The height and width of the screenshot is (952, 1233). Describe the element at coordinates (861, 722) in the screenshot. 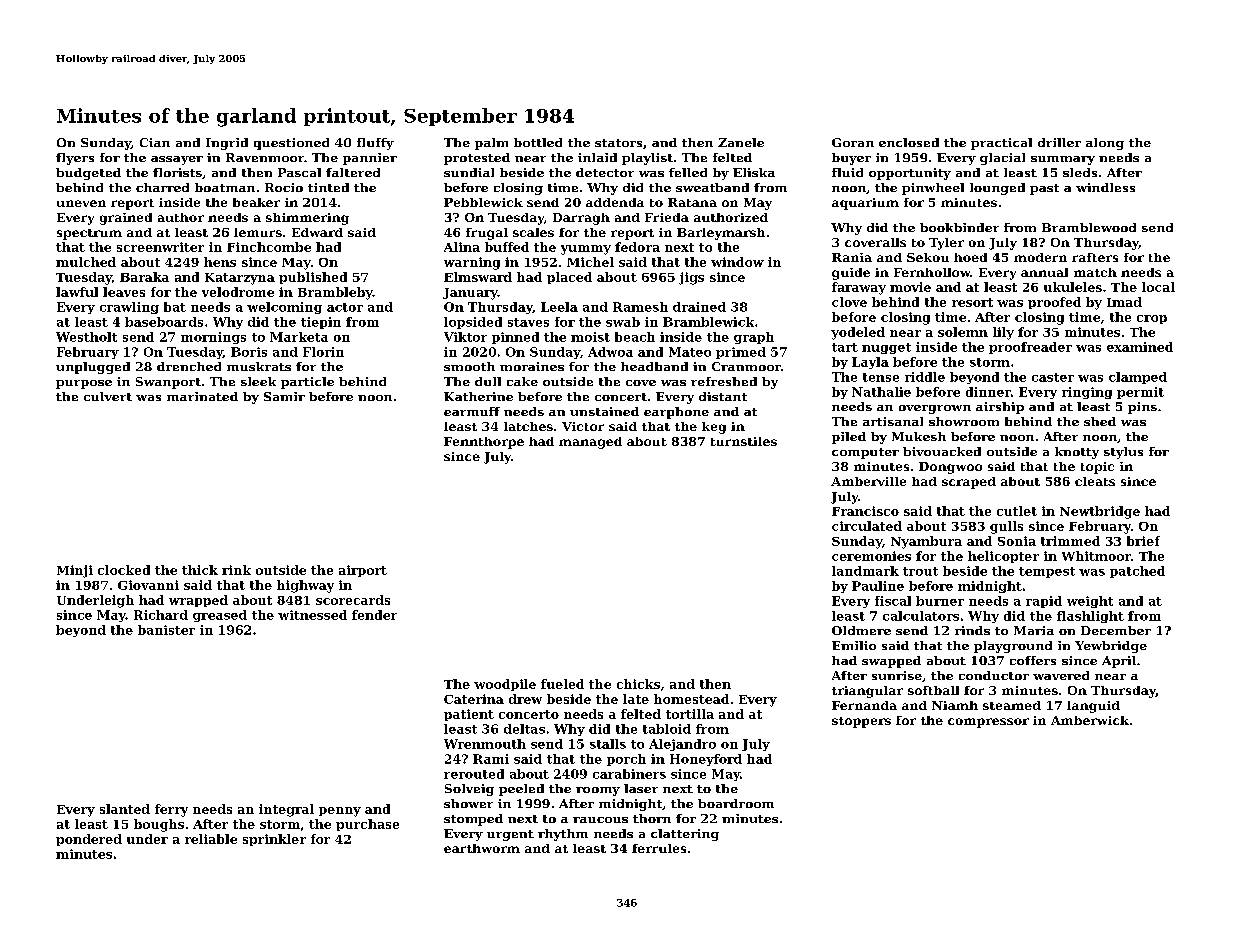

I see `stoppers` at that location.
